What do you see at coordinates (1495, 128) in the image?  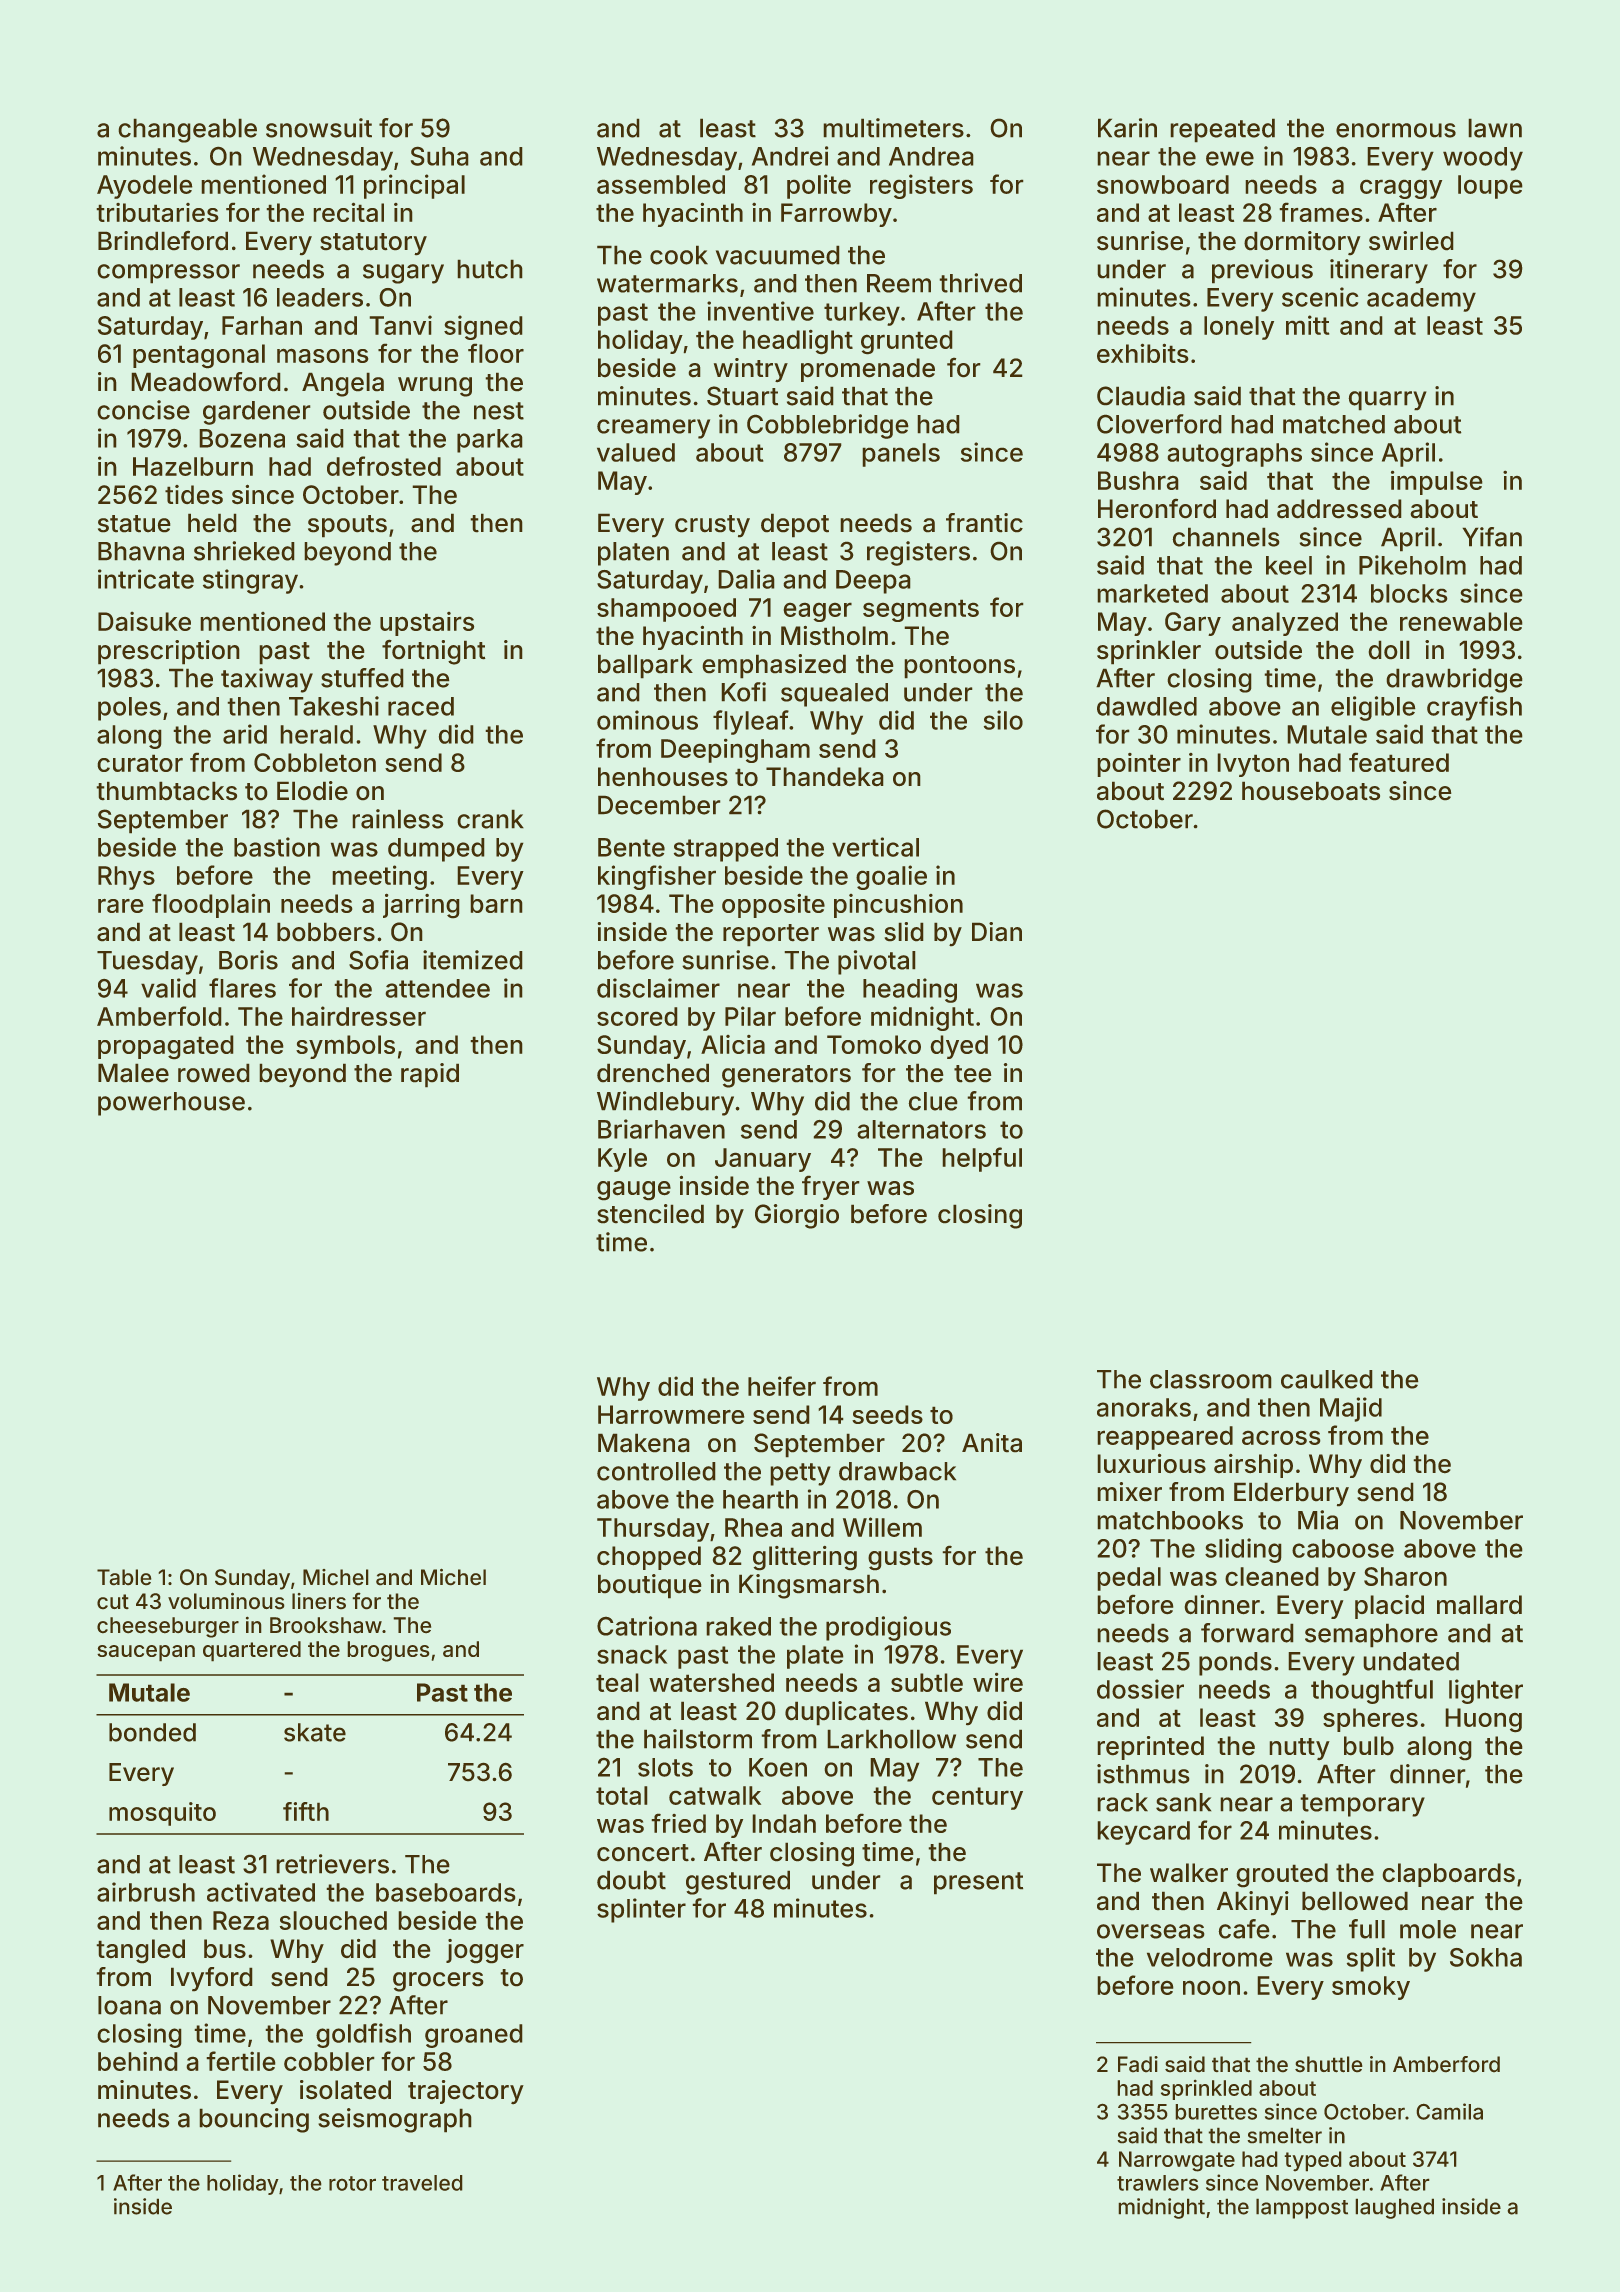 I see `lawn` at bounding box center [1495, 128].
